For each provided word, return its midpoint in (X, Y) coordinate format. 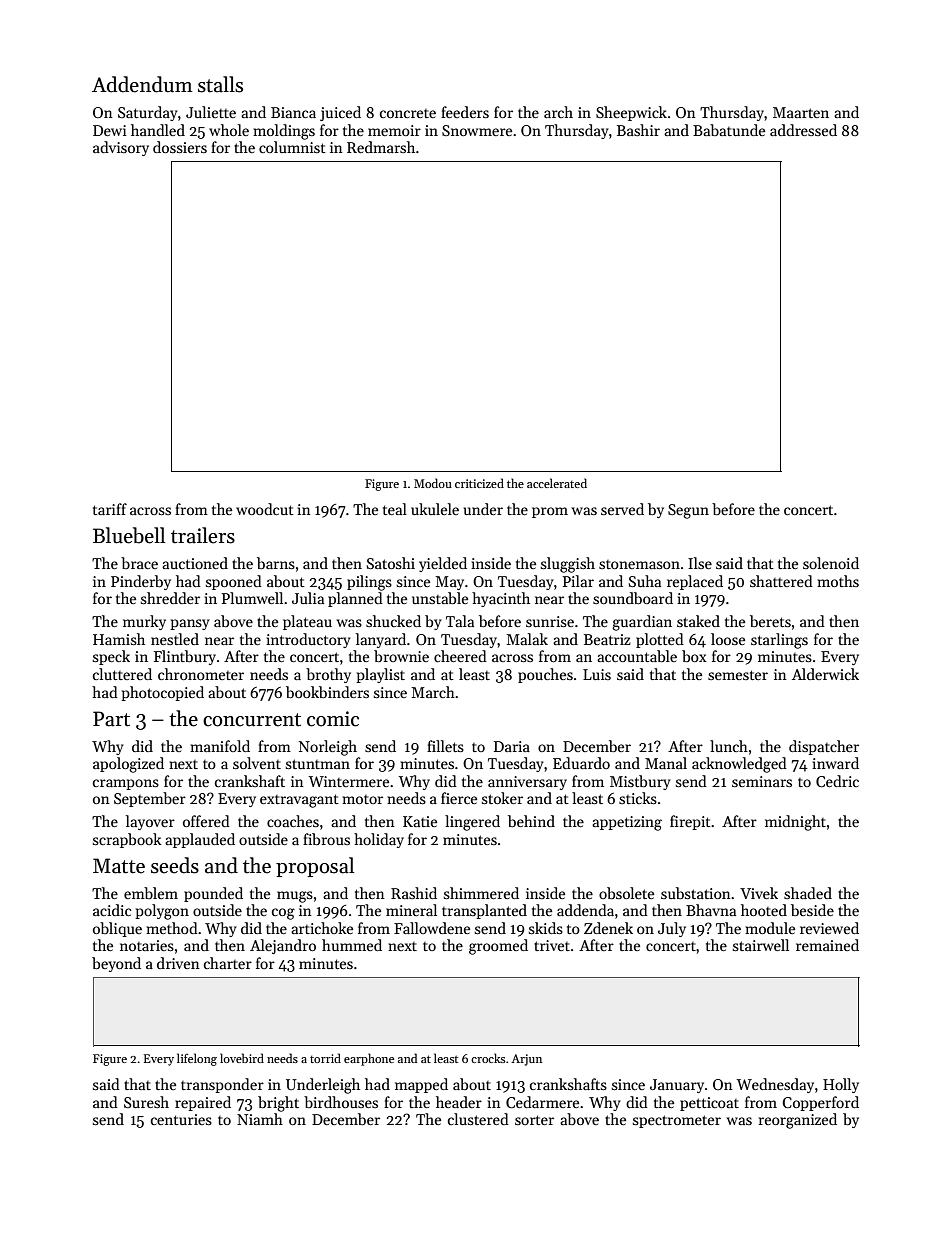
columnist (292, 147)
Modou (433, 483)
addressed (803, 130)
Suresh (146, 1102)
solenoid (831, 563)
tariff (110, 509)
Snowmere (477, 130)
